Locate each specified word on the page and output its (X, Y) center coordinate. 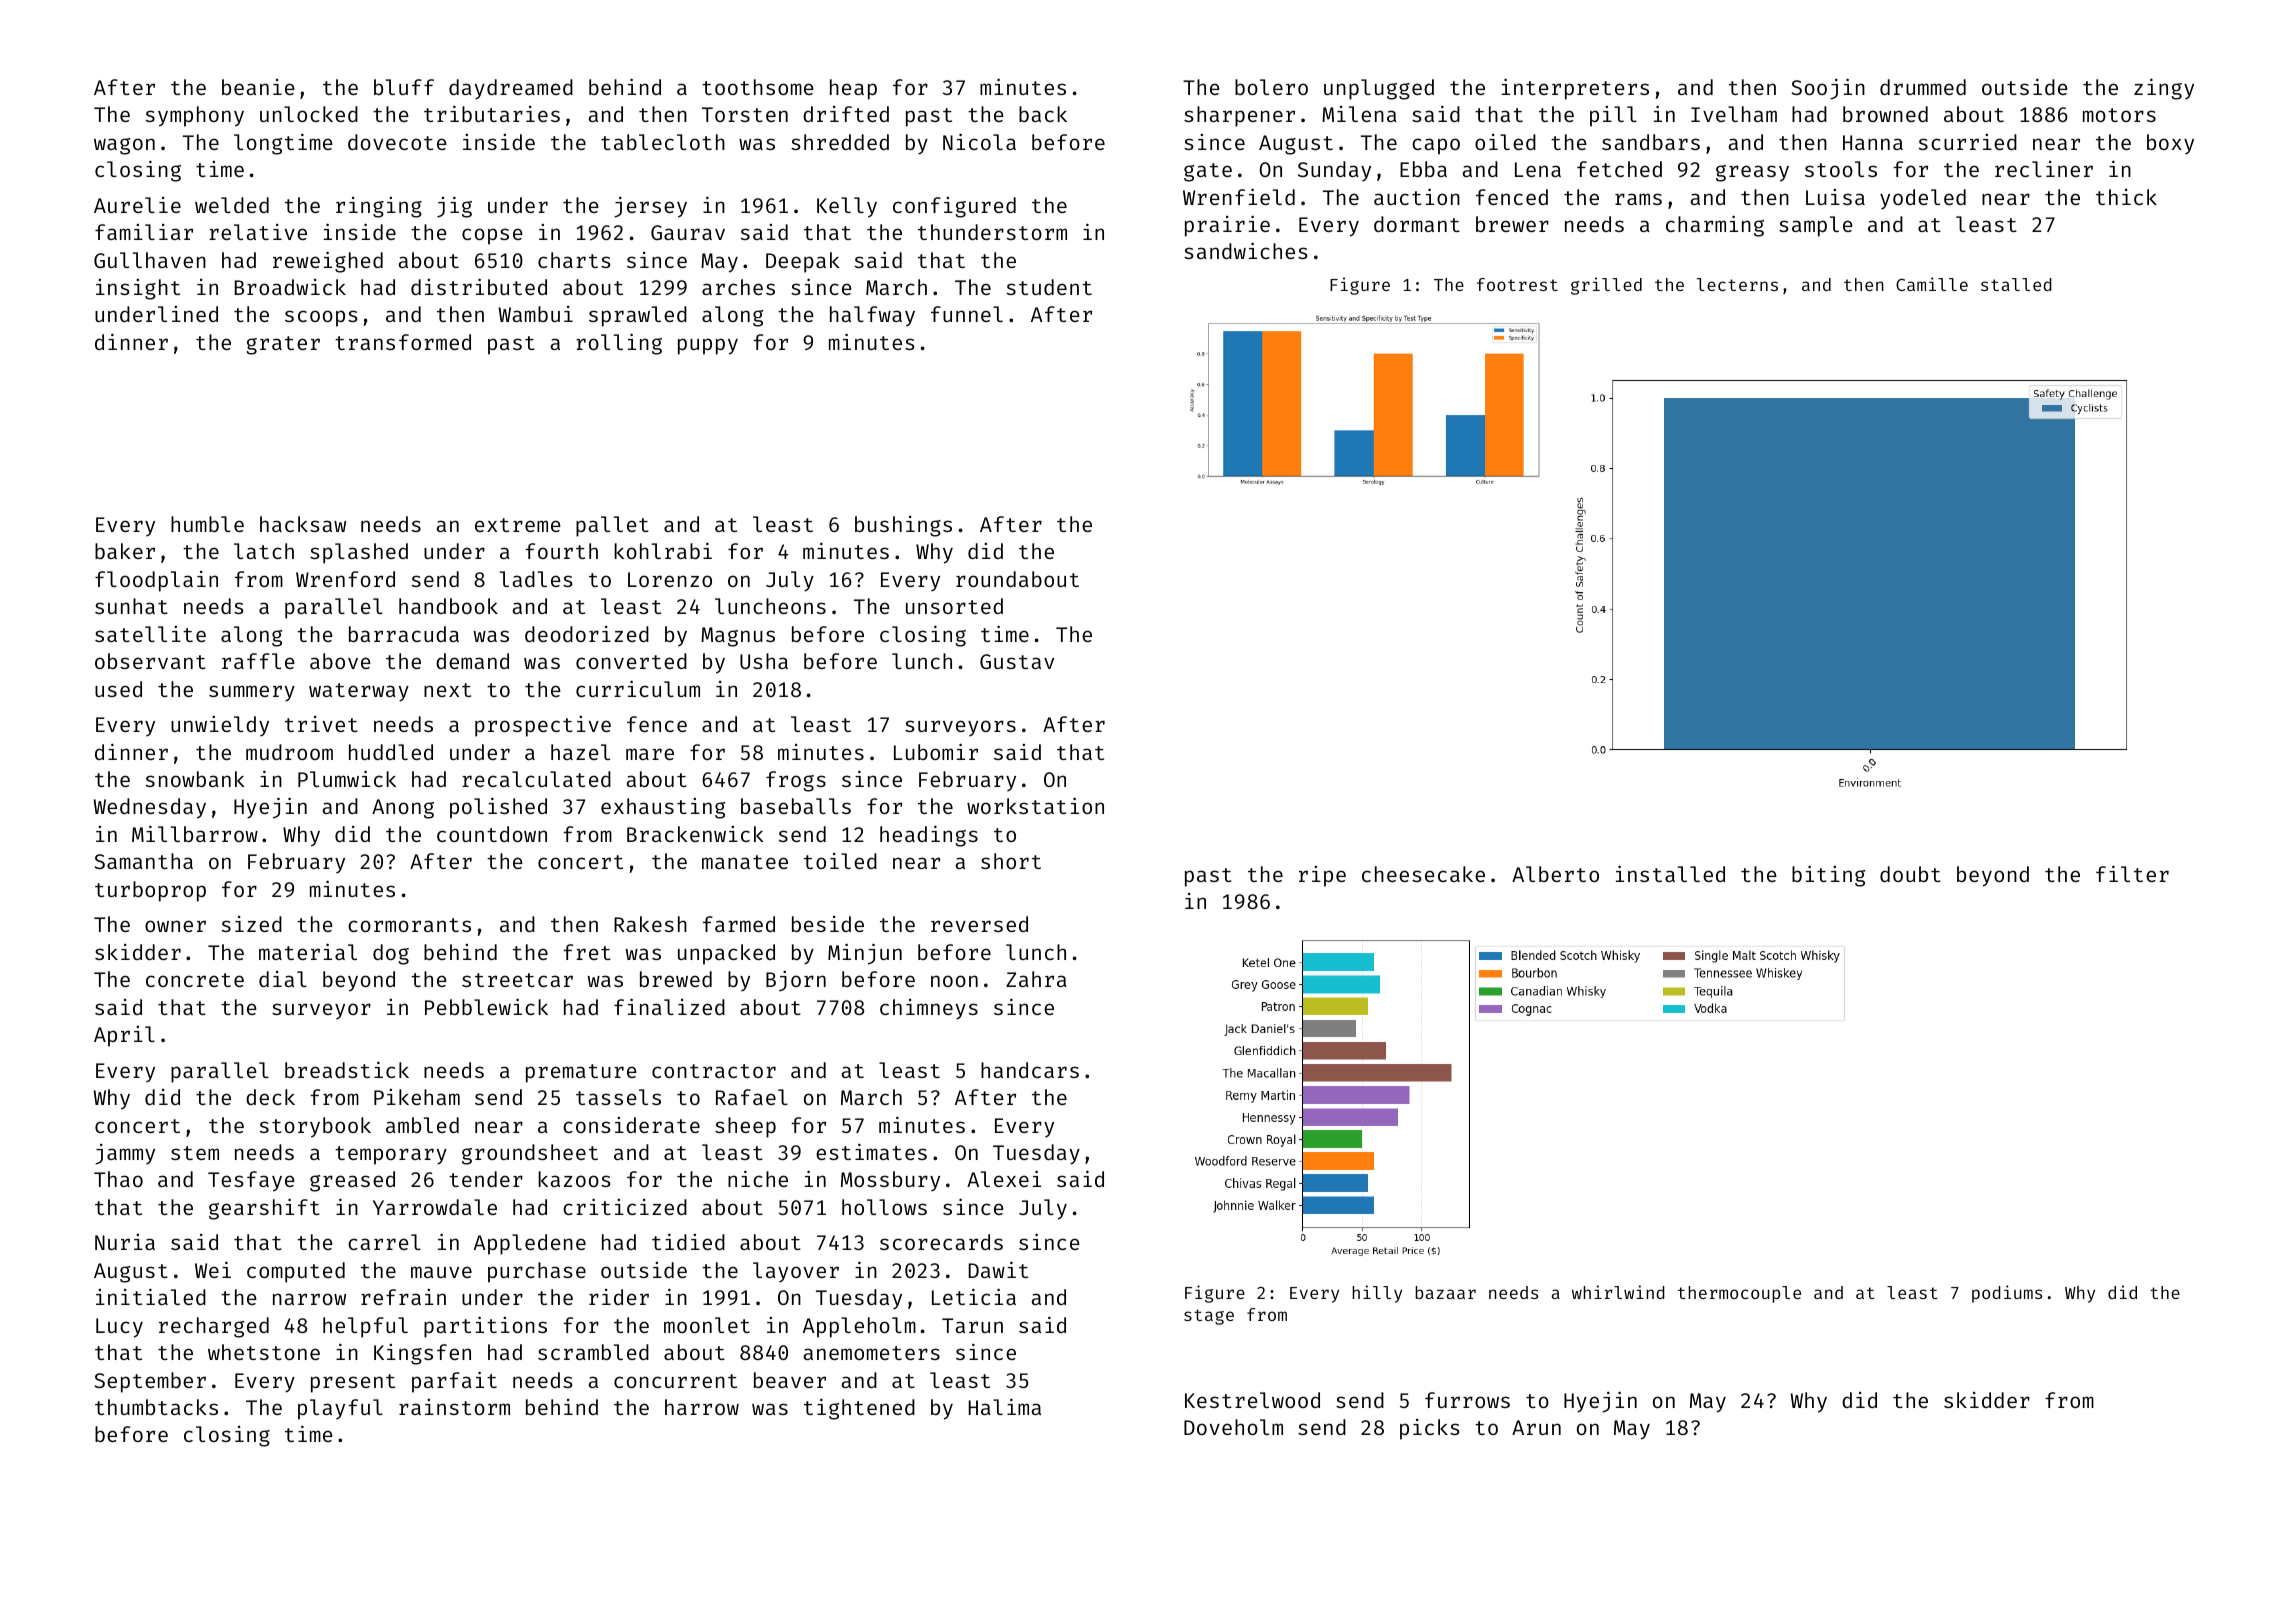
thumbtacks (156, 1407)
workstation (1035, 805)
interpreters (1575, 89)
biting (1828, 876)
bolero (1271, 87)
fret (587, 952)
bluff (404, 87)
